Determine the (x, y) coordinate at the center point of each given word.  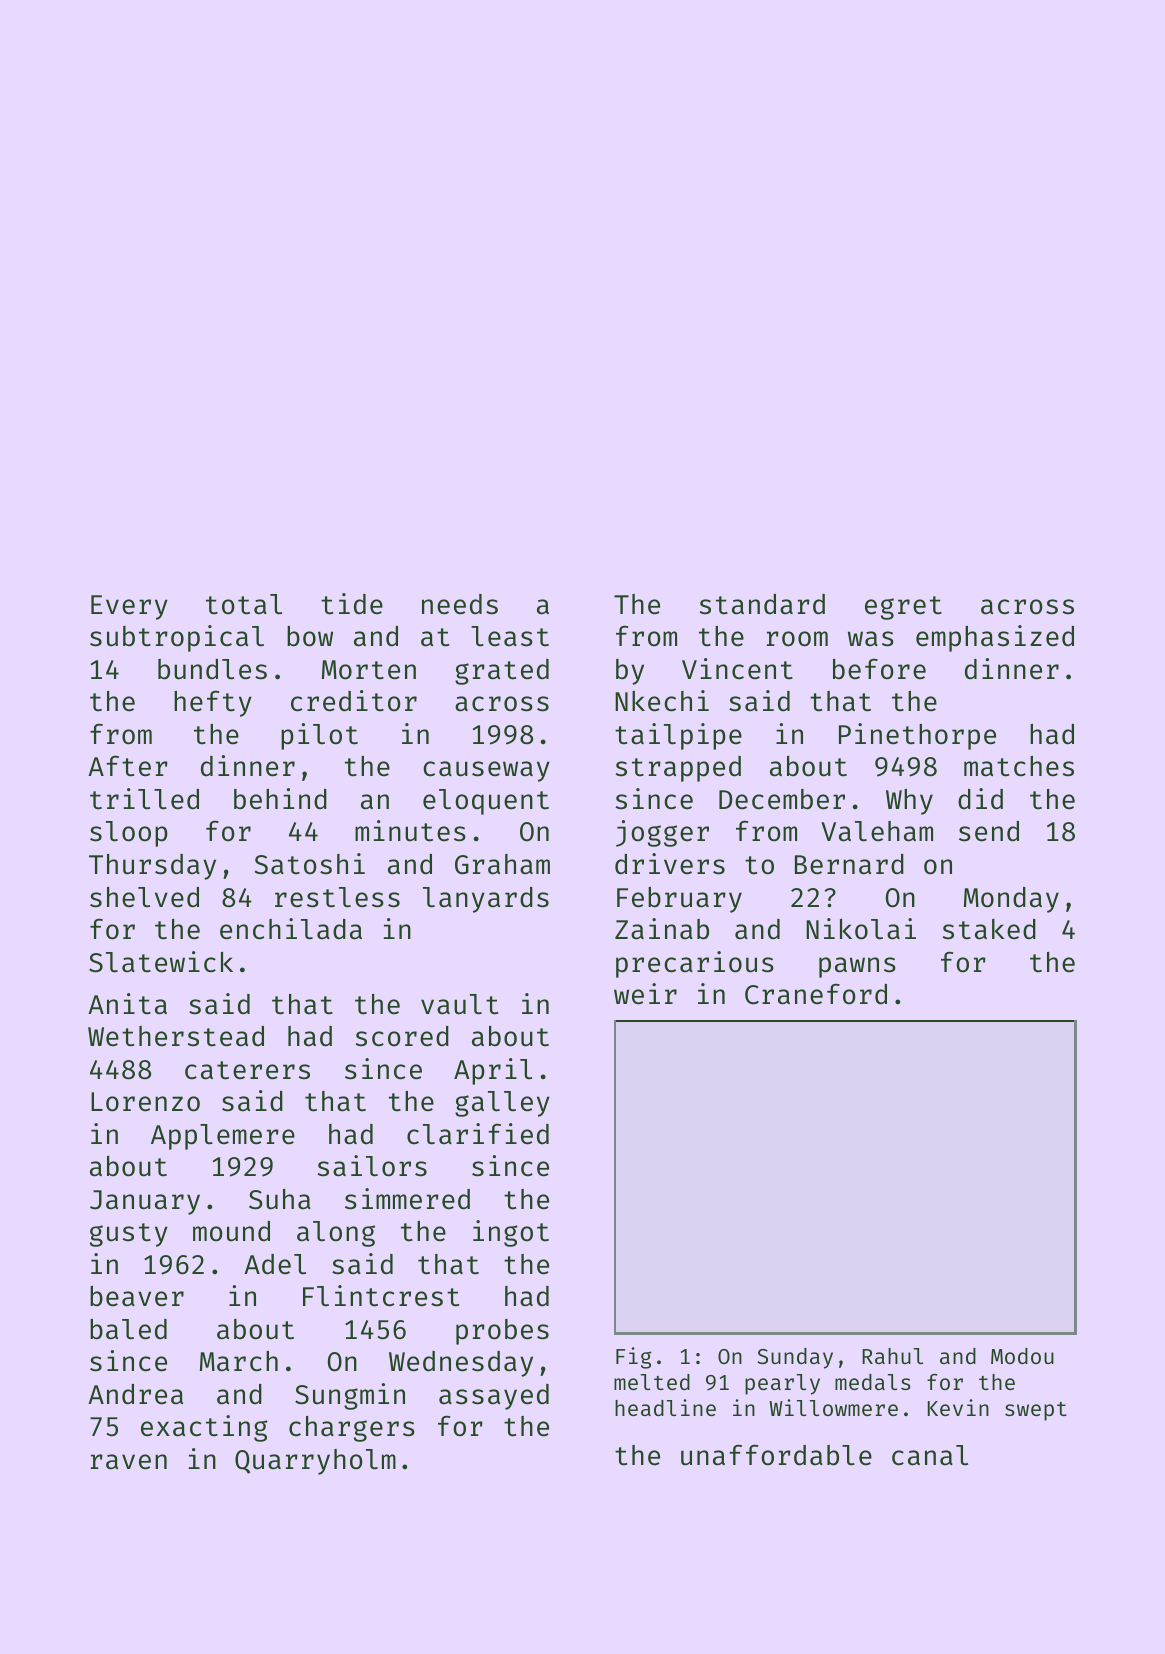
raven (129, 1462)
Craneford (816, 994)
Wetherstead (176, 1036)
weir (645, 994)
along (336, 1234)
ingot (511, 1233)
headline (665, 1407)
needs (460, 604)
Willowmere (833, 1407)
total (244, 604)
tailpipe (678, 736)
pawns (857, 967)
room (797, 639)
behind (280, 799)
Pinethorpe (917, 736)
